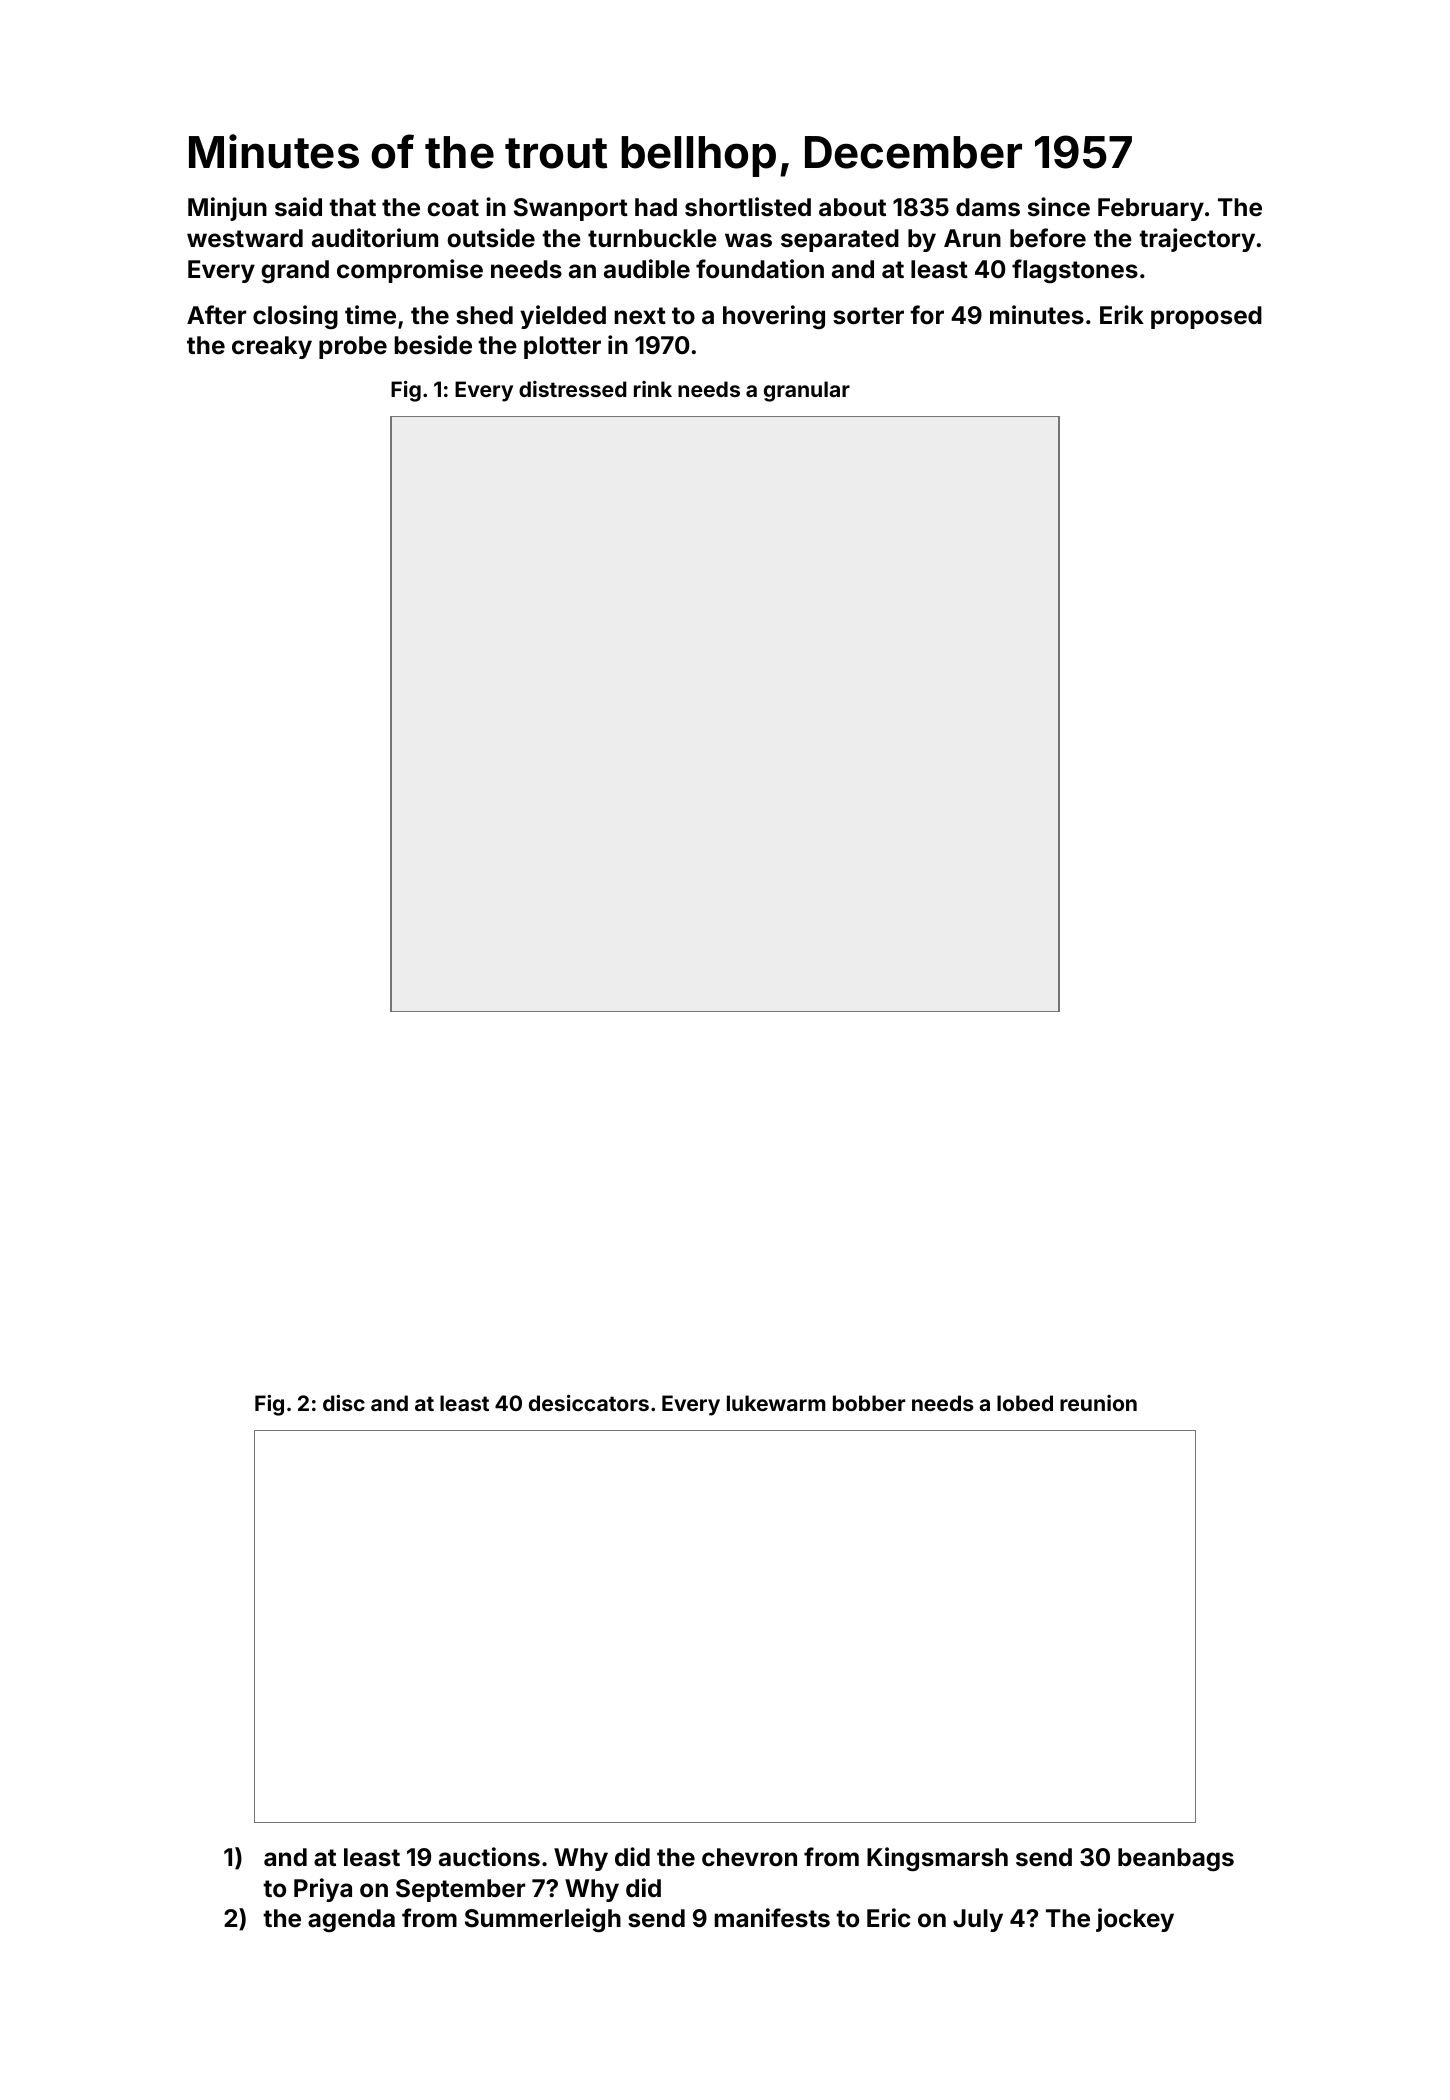 This screenshot has height=2100, width=1450. I want to click on disc, so click(344, 1403).
